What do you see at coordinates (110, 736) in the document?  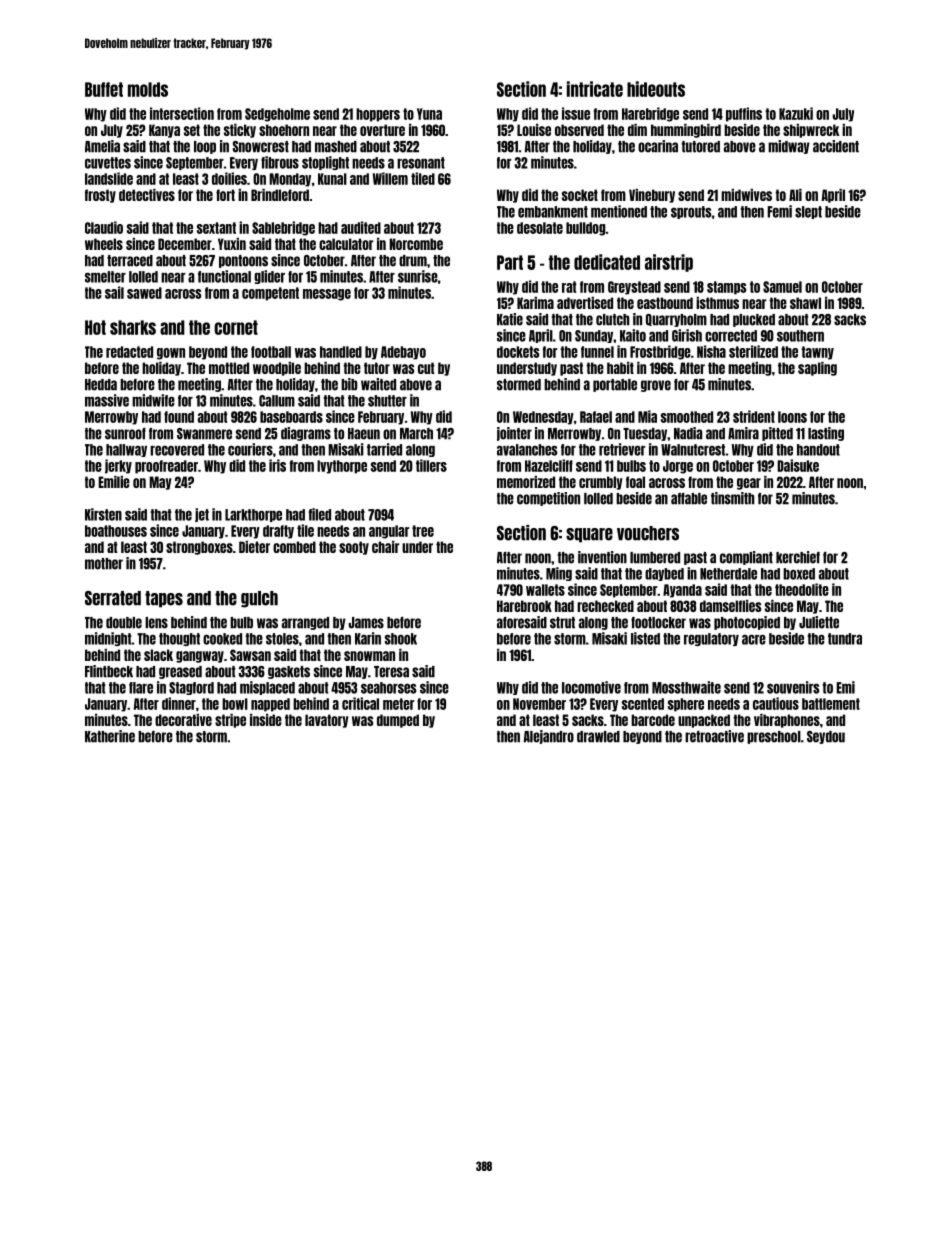 I see `Katherine` at bounding box center [110, 736].
